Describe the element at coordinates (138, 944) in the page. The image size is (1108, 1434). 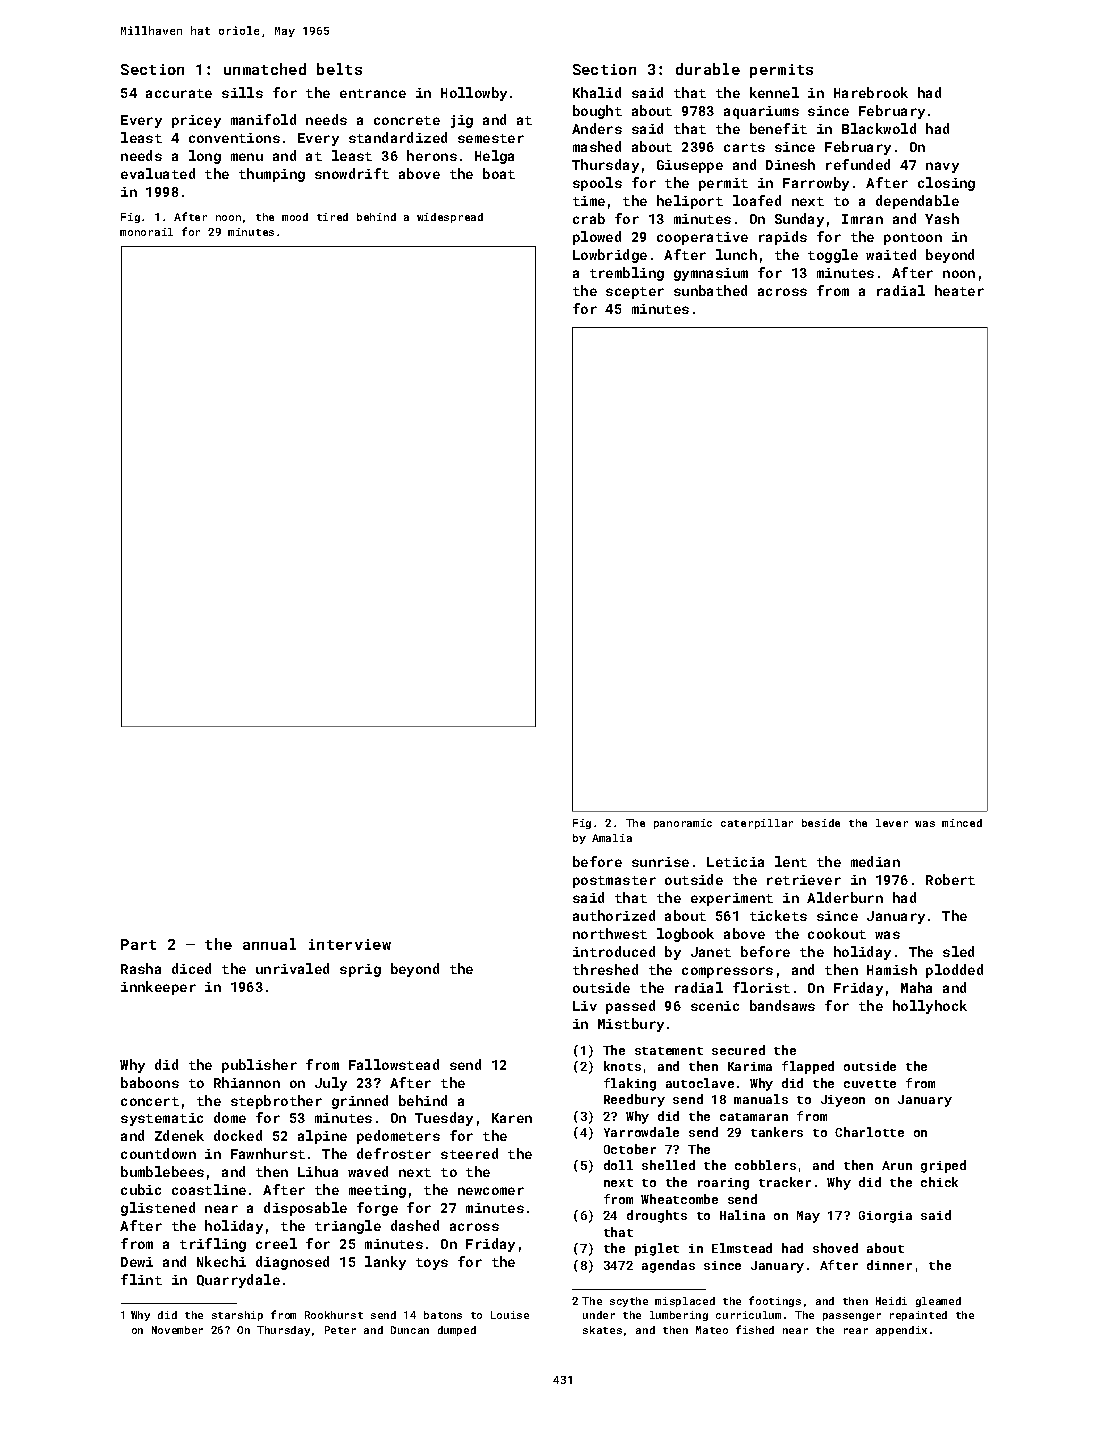
I see `Part` at that location.
